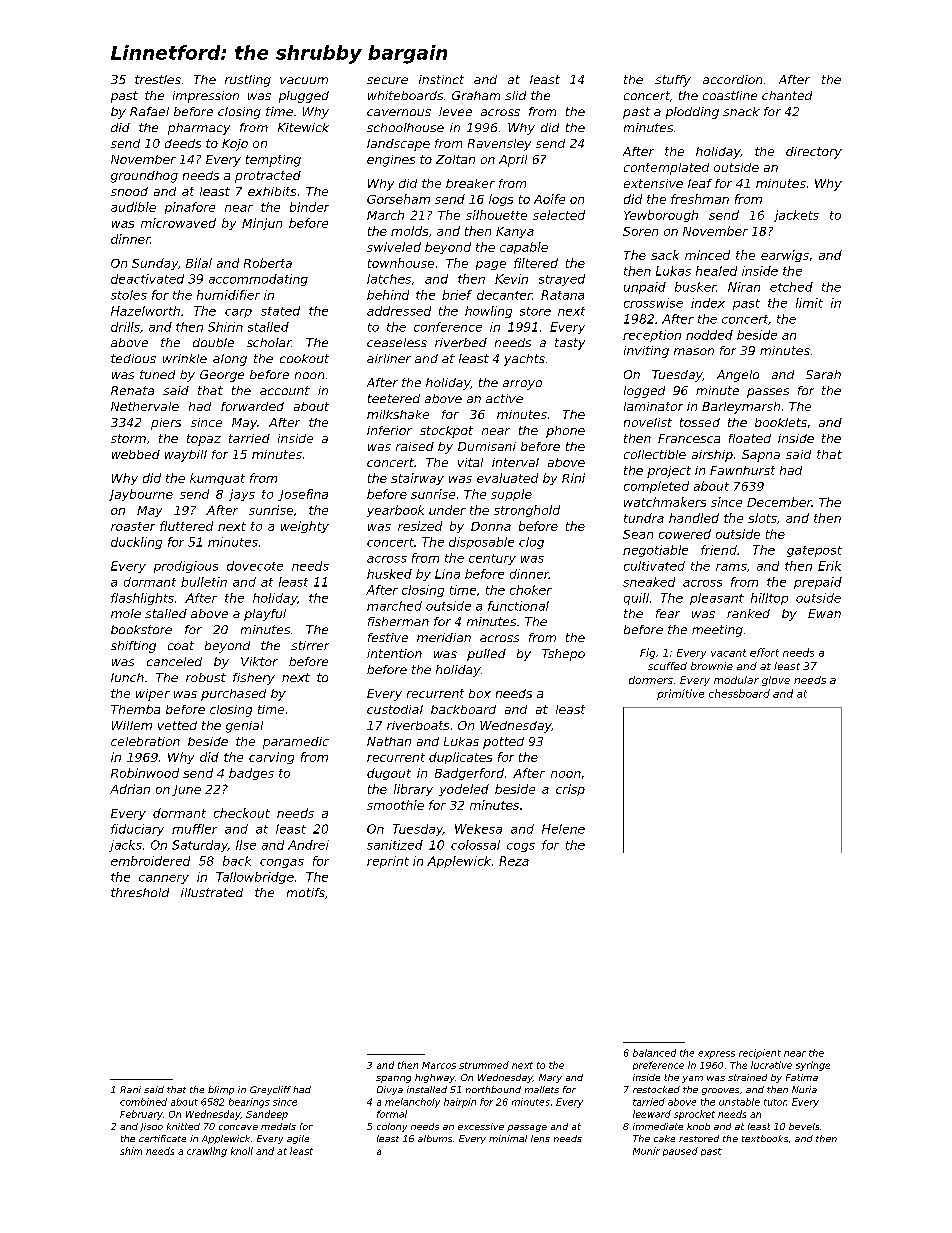 The height and width of the document is (1233, 952). Describe the element at coordinates (668, 613) in the document. I see `fear` at that location.
